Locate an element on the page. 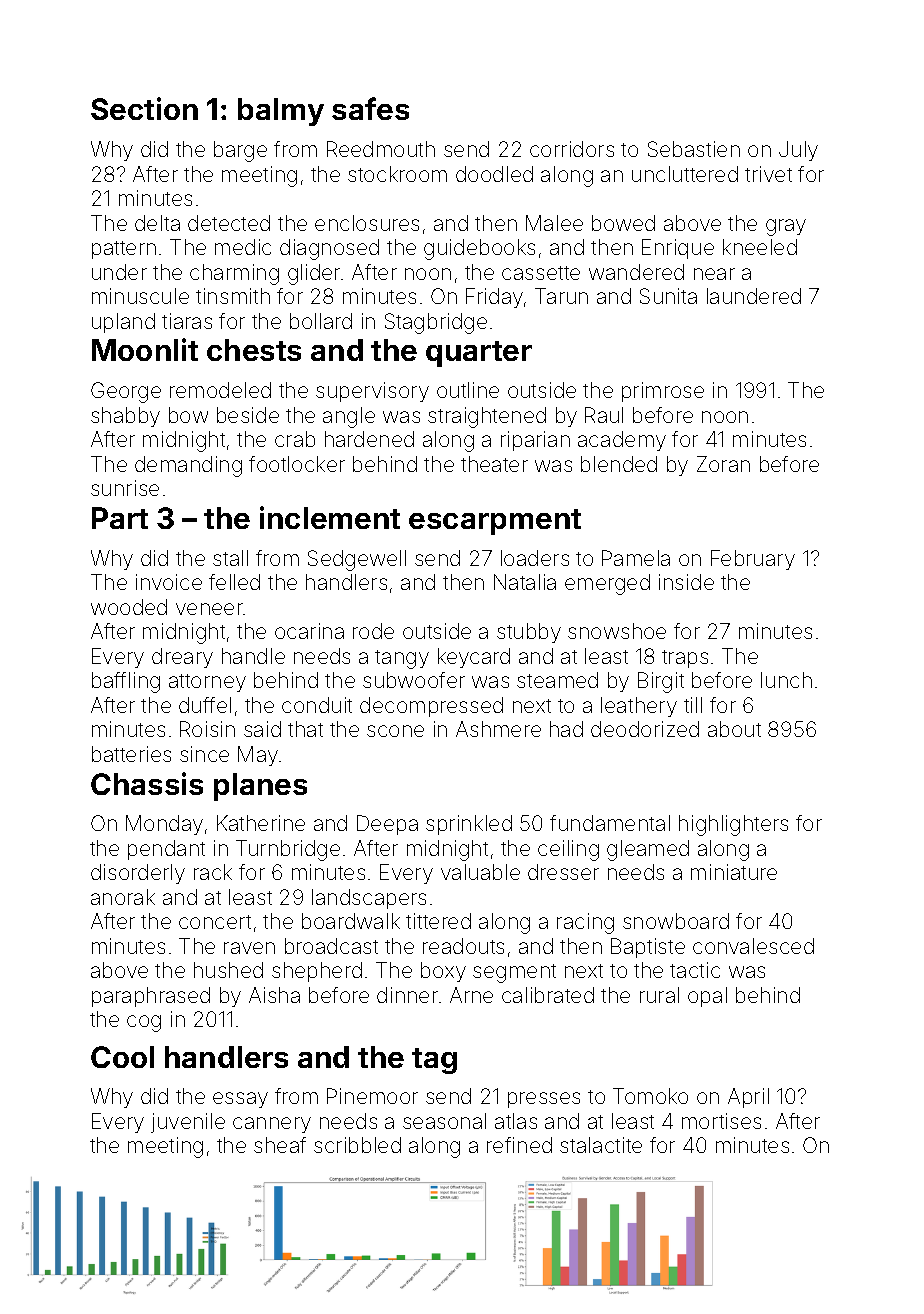 This page has width=924, height=1314. conduit is located at coordinates (317, 705).
